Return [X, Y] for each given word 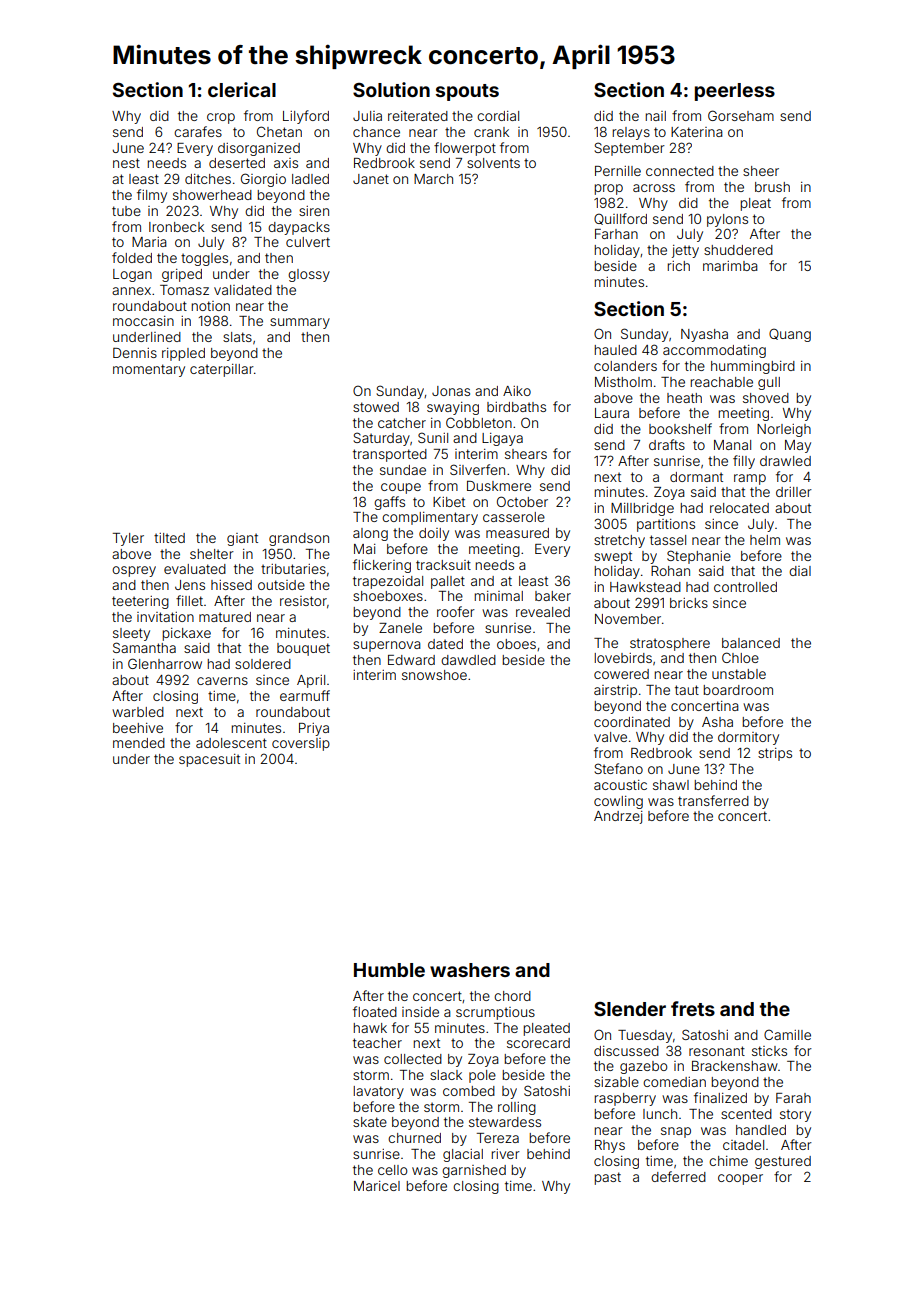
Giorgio [263, 180]
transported [390, 455]
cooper [740, 1179]
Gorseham [741, 115]
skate [370, 1122]
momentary [149, 370]
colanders [625, 366]
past [607, 1178]
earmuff [305, 695]
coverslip [301, 744]
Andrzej [618, 817]
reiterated [418, 116]
